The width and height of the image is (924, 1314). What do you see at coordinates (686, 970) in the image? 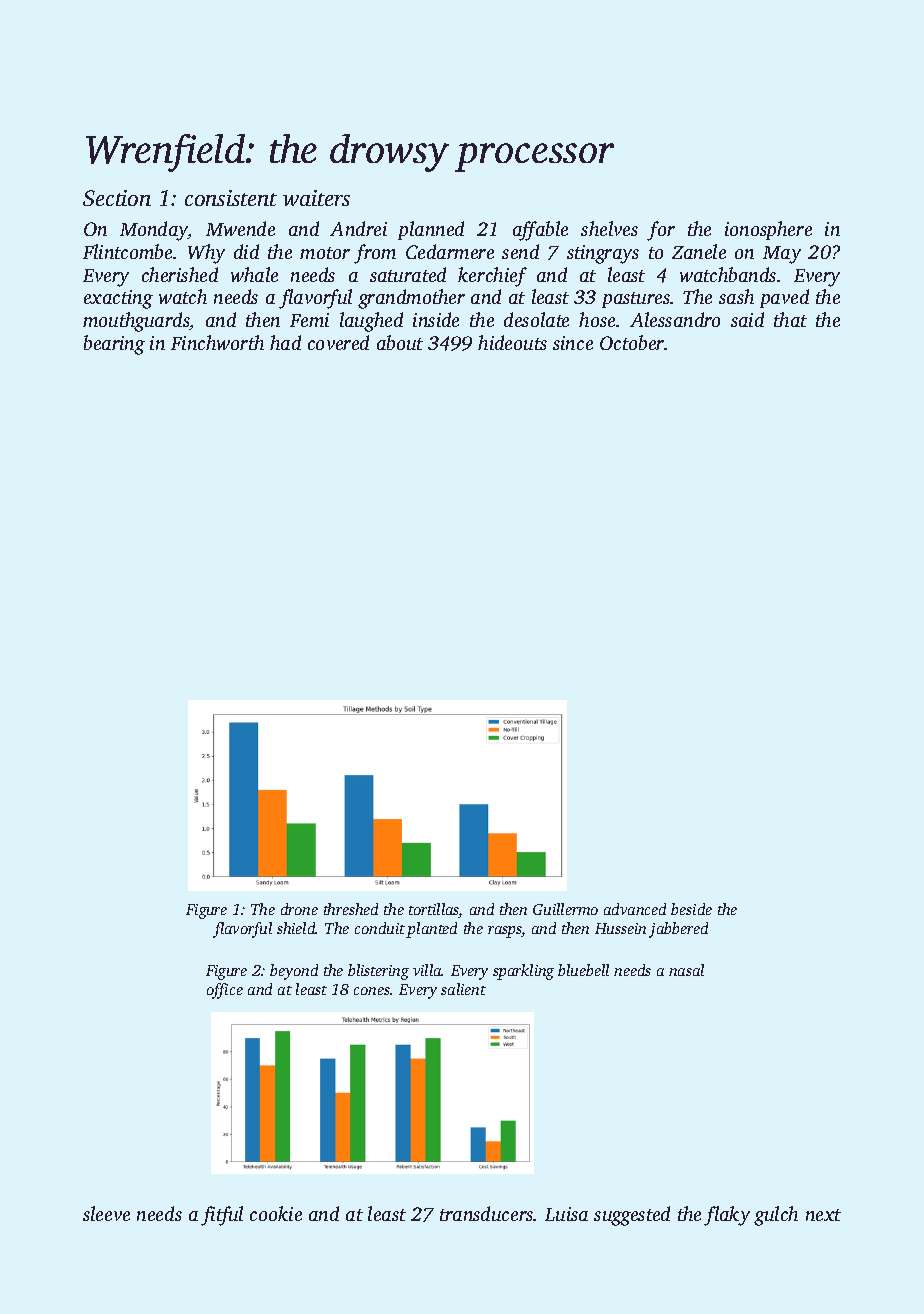
I see `nasal` at bounding box center [686, 970].
